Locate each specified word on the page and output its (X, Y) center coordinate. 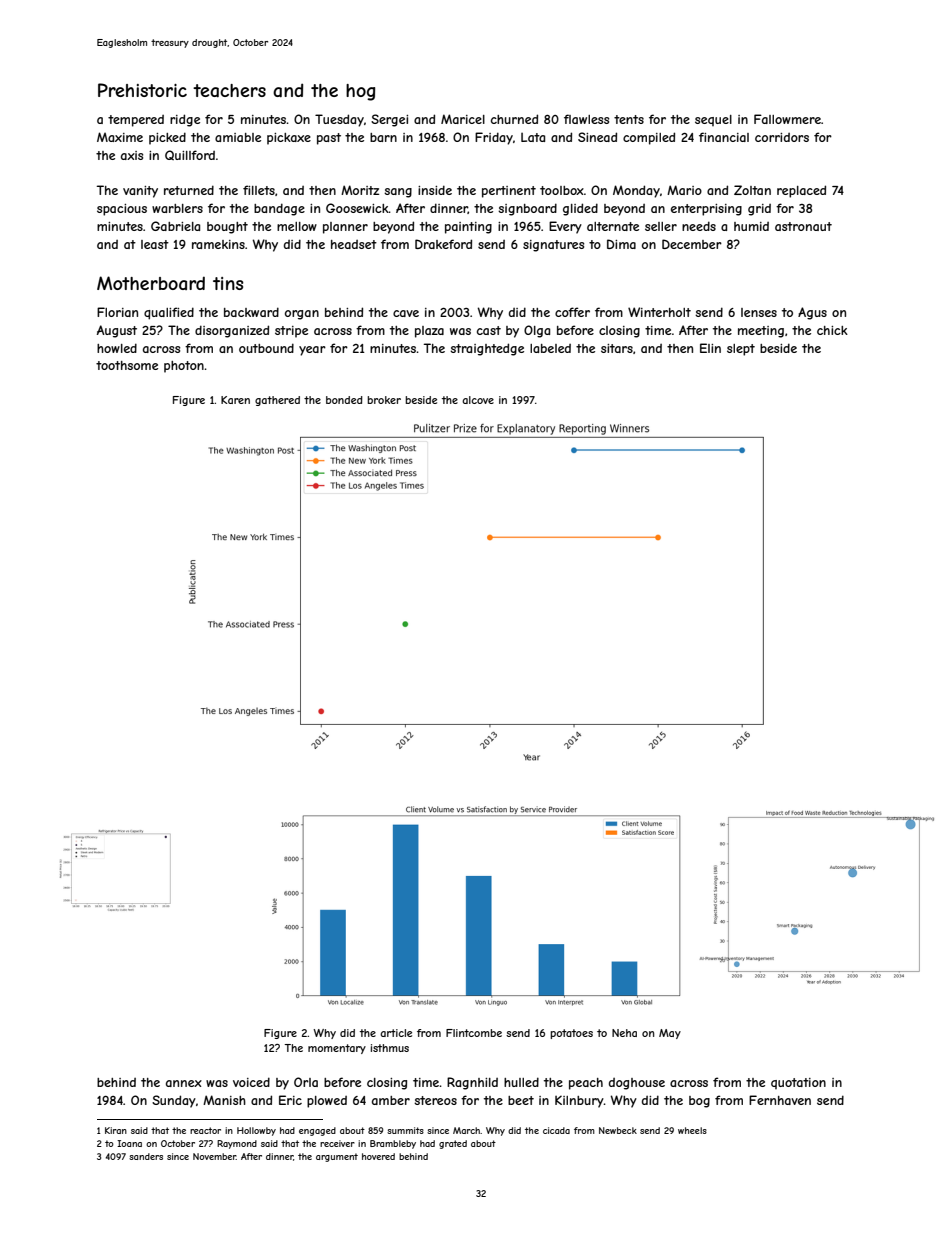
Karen (235, 400)
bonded (344, 400)
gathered (277, 401)
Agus (812, 313)
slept (741, 350)
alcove (478, 400)
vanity (140, 192)
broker (384, 400)
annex (184, 1083)
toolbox (562, 190)
